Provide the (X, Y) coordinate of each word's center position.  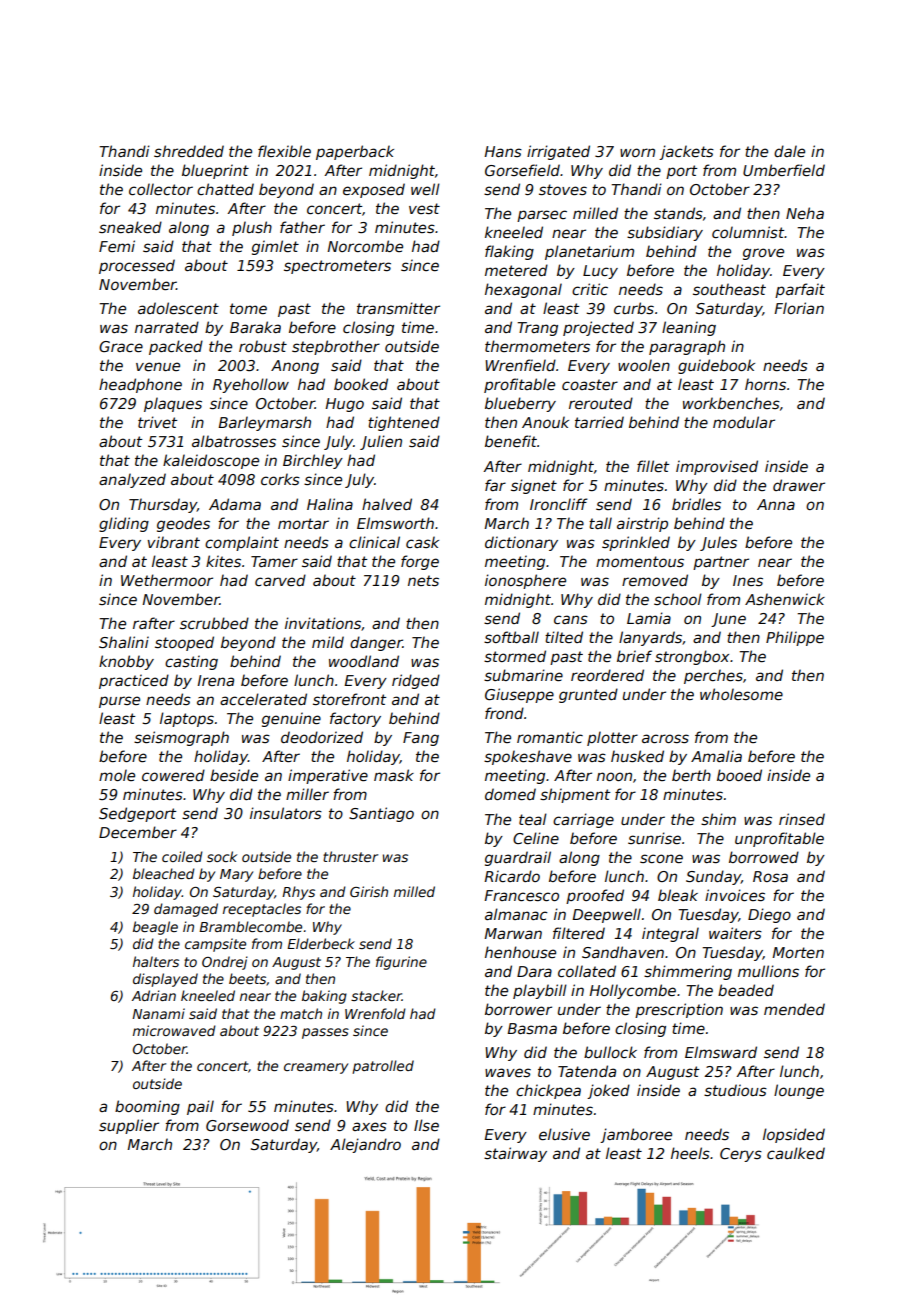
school (678, 599)
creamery (316, 1068)
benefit (511, 441)
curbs (634, 308)
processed (137, 266)
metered (516, 270)
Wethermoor (167, 580)
